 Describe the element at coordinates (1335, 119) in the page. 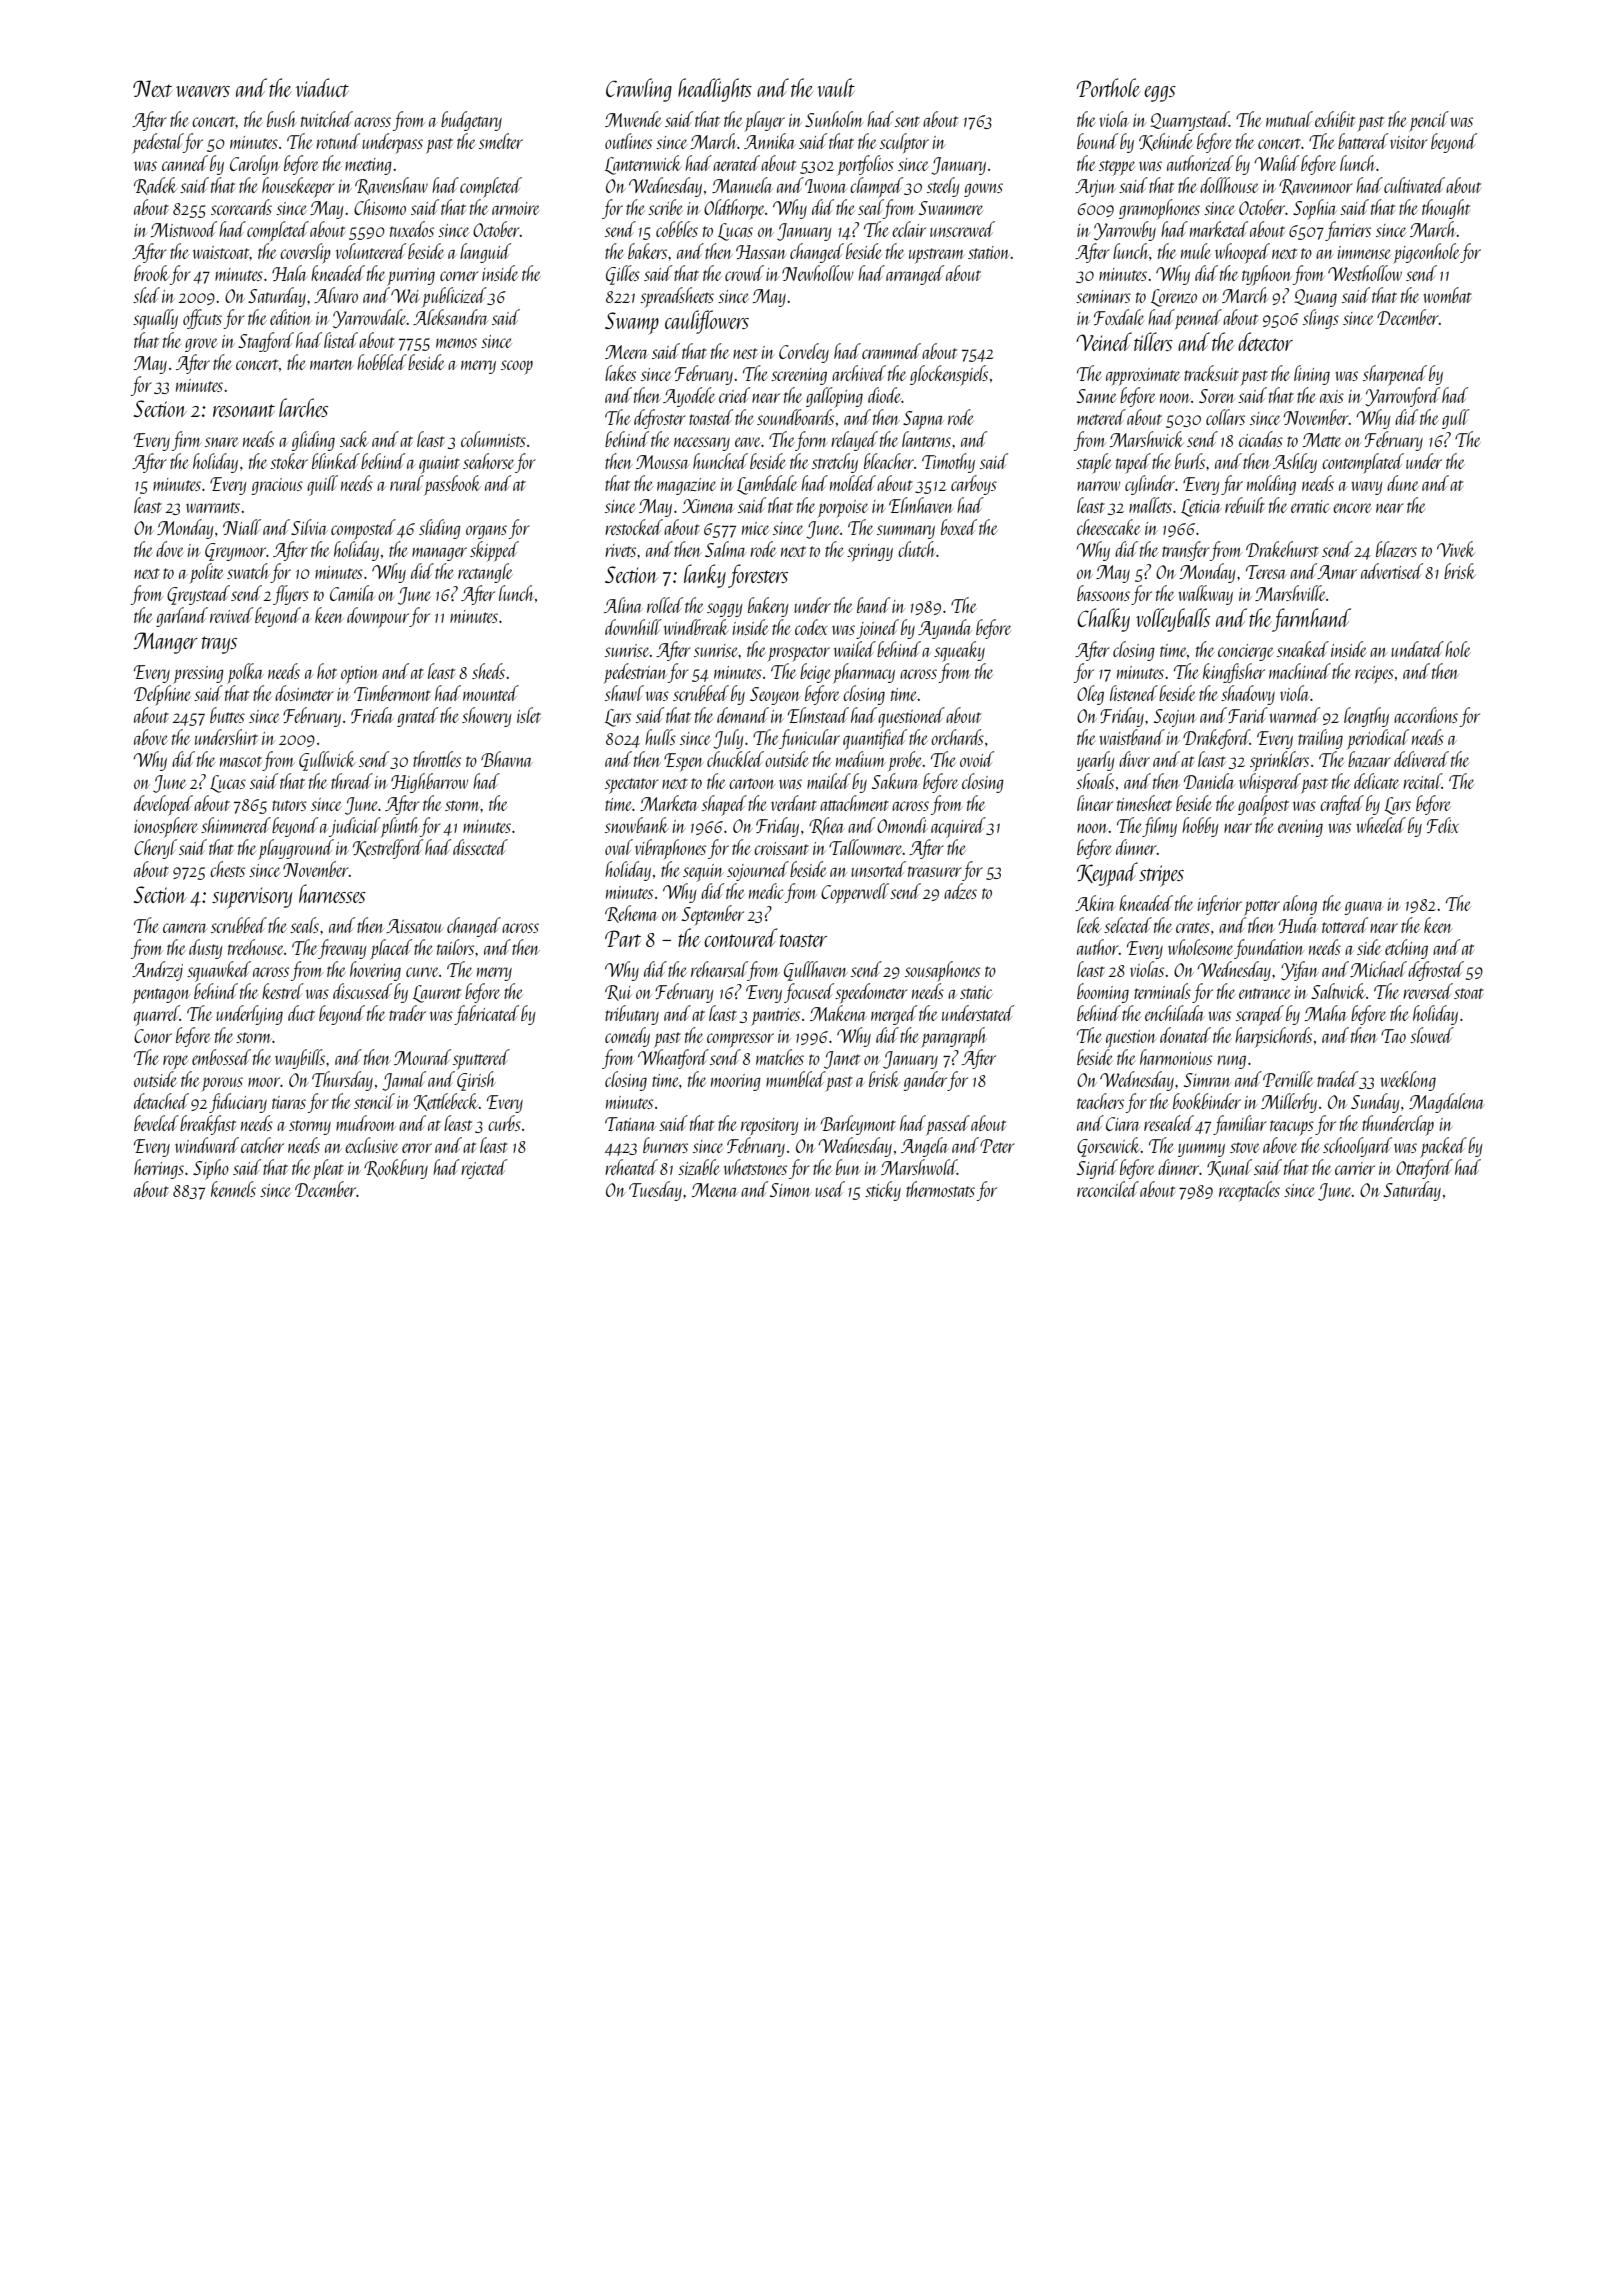

I see `exhibit` at that location.
